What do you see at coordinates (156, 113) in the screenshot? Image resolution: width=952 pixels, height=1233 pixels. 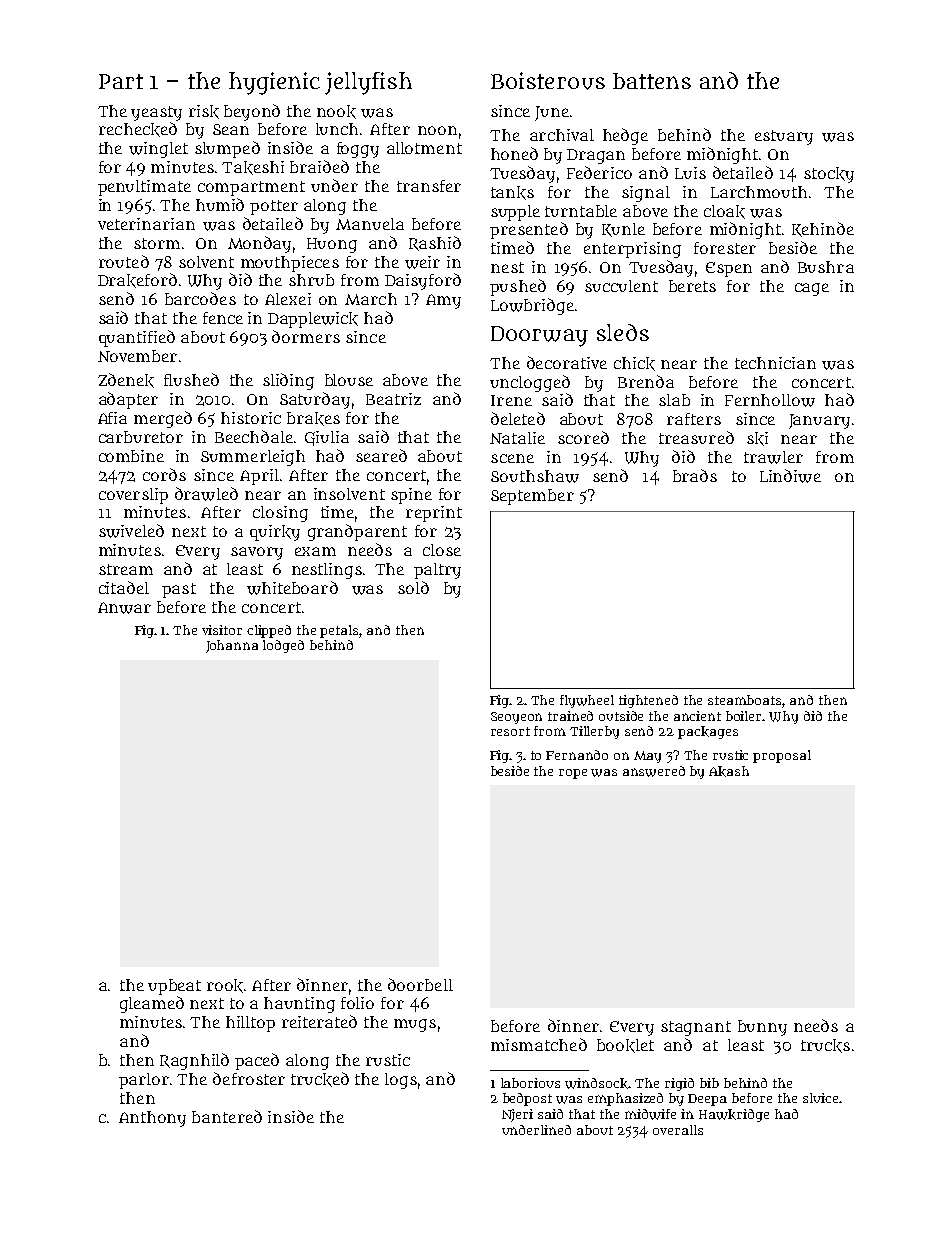 I see `yeasty` at bounding box center [156, 113].
